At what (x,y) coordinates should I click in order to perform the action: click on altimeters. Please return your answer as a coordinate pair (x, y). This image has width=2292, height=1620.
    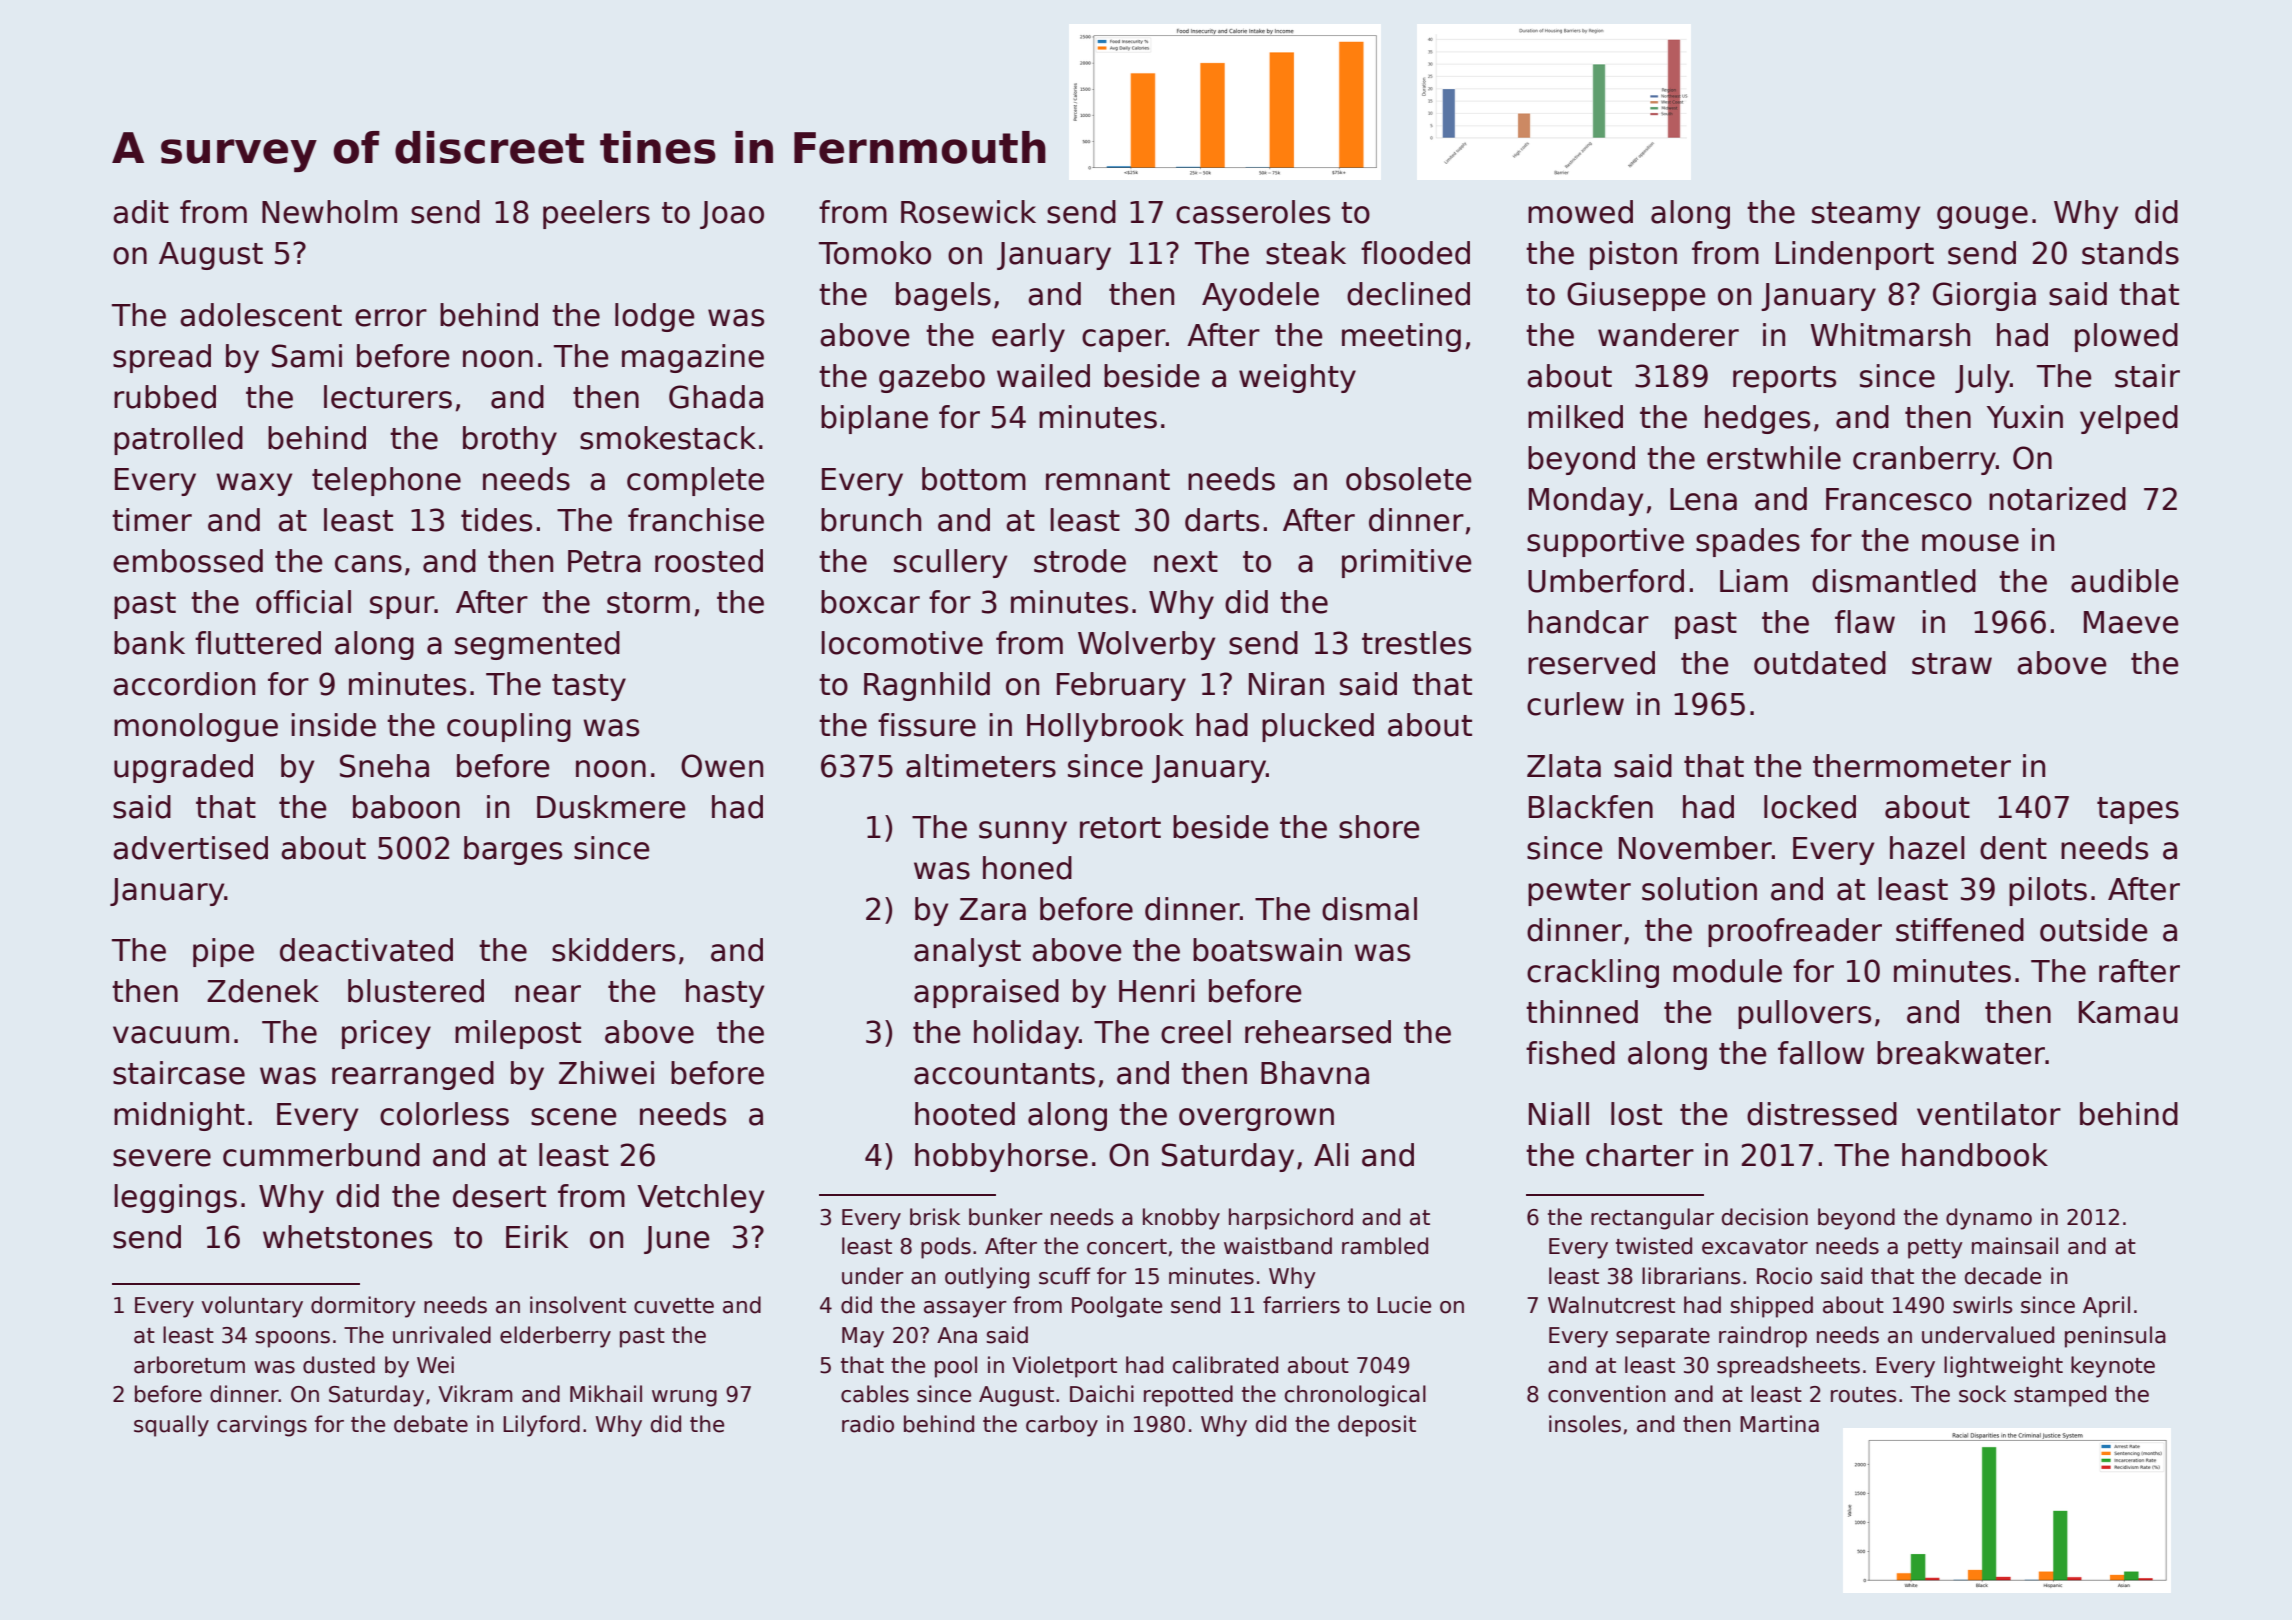
    Looking at the image, I should click on (981, 766).
